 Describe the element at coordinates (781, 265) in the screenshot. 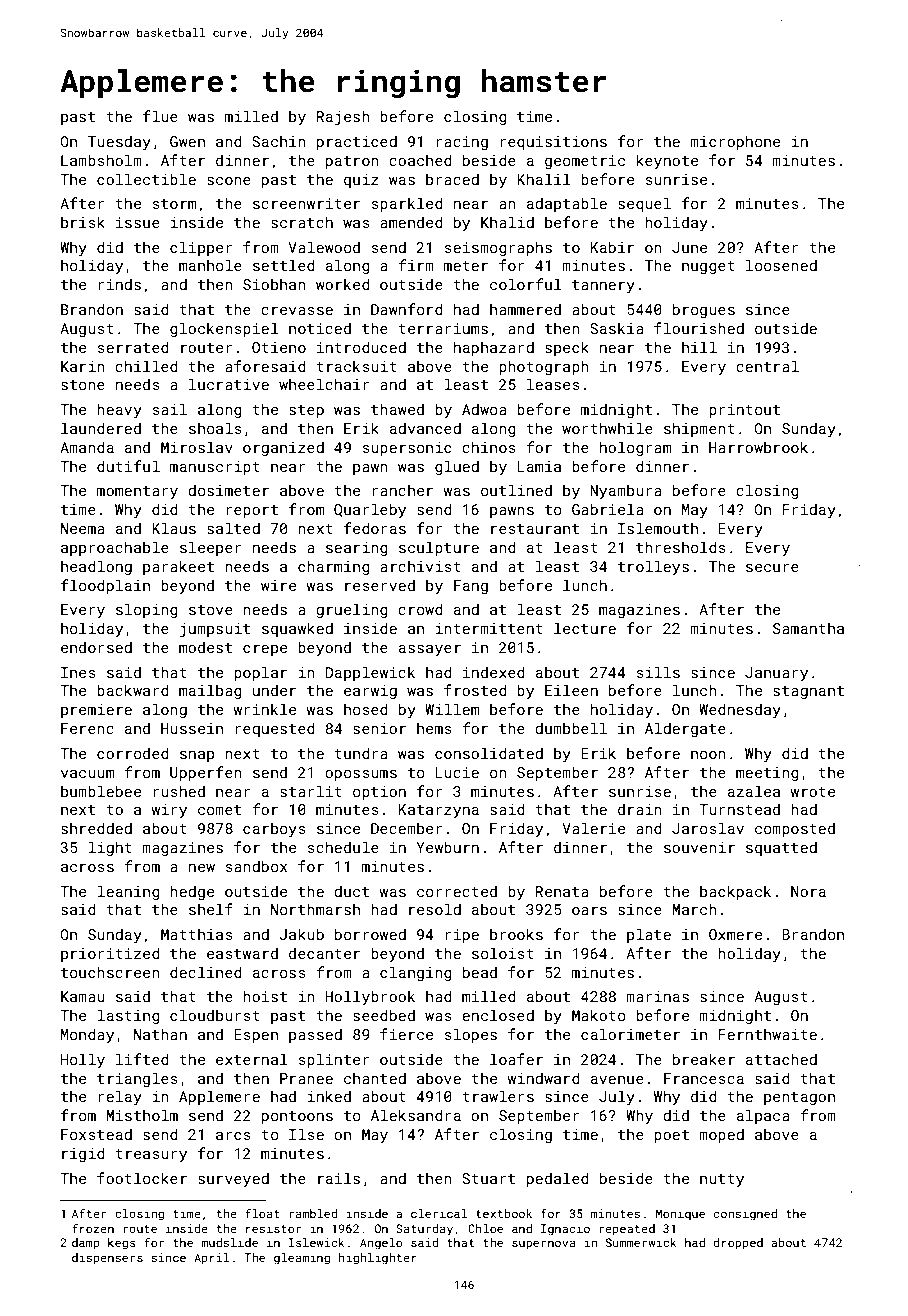

I see `loosened` at that location.
